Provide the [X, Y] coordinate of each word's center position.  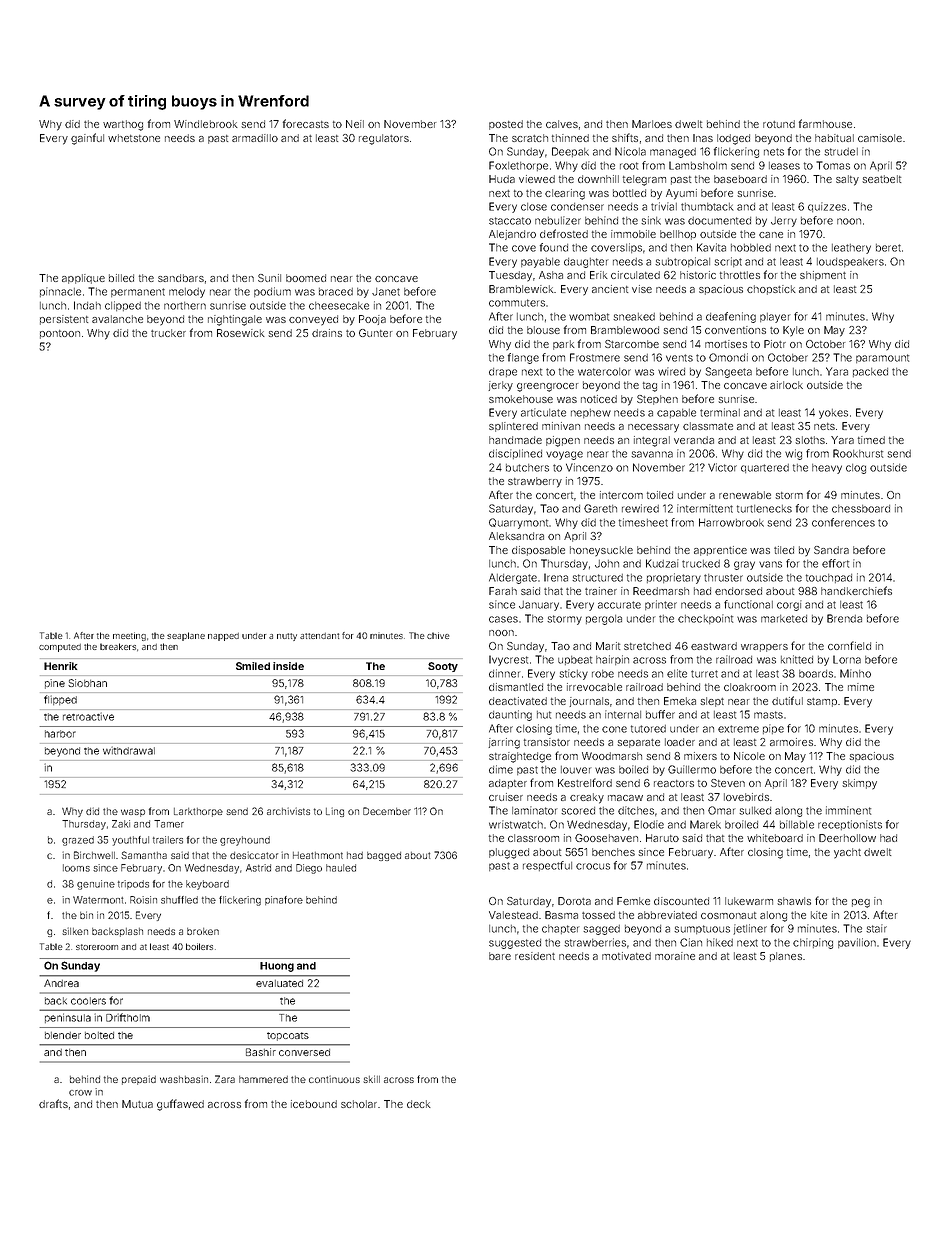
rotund [779, 124]
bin [86, 915]
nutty [287, 637]
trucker [168, 333]
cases [503, 619]
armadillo [255, 138]
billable [797, 824]
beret [888, 248]
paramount [882, 358]
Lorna [847, 659]
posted [506, 125]
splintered [513, 427]
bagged [384, 856]
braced [336, 292]
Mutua [137, 1104]
